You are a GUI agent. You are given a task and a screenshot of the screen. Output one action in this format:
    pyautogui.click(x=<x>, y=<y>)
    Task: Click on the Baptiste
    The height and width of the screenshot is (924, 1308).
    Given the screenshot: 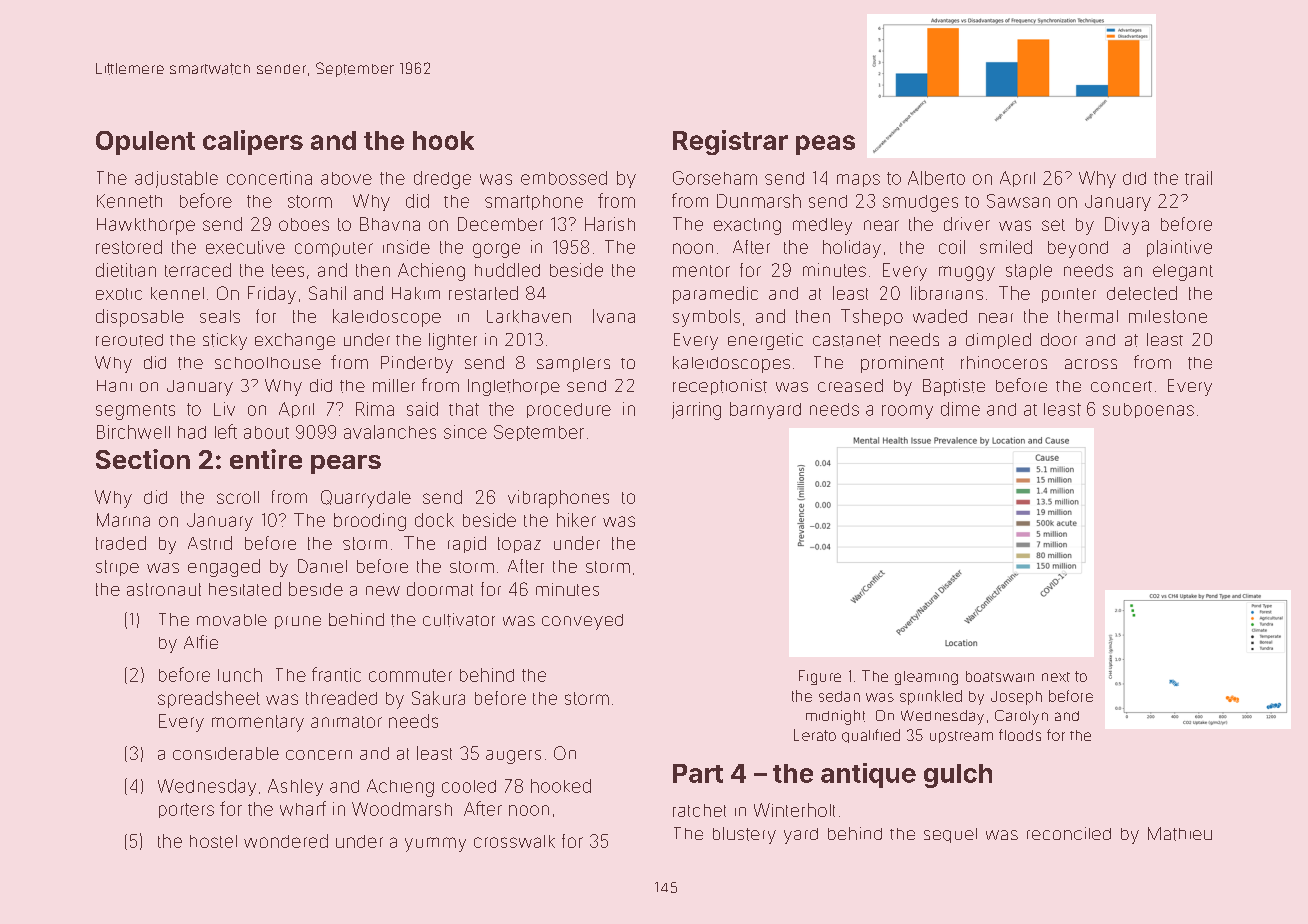 What is the action you would take?
    pyautogui.click(x=954, y=387)
